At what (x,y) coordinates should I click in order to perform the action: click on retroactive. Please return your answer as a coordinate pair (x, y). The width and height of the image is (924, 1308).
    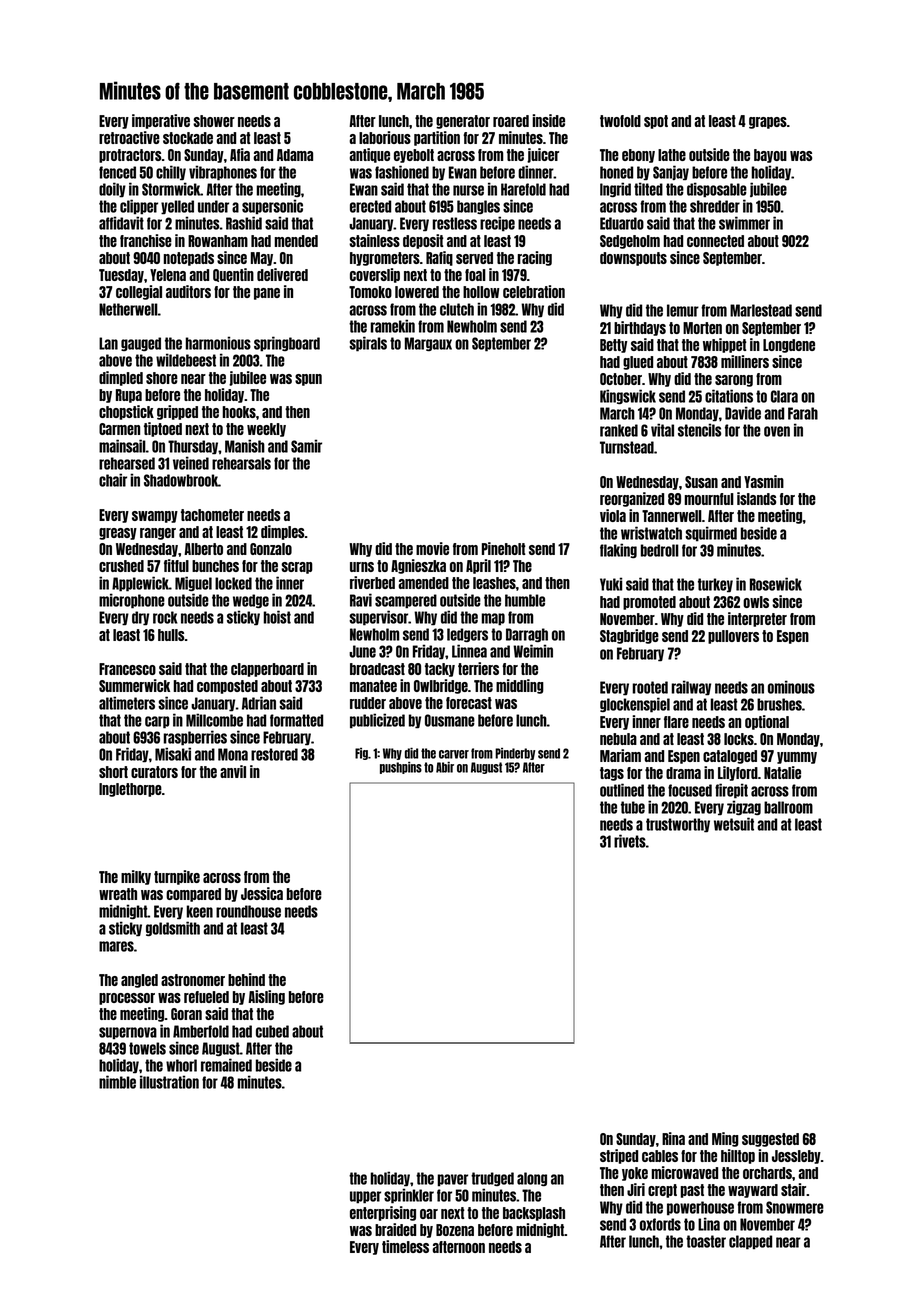
    Looking at the image, I should click on (129, 137).
